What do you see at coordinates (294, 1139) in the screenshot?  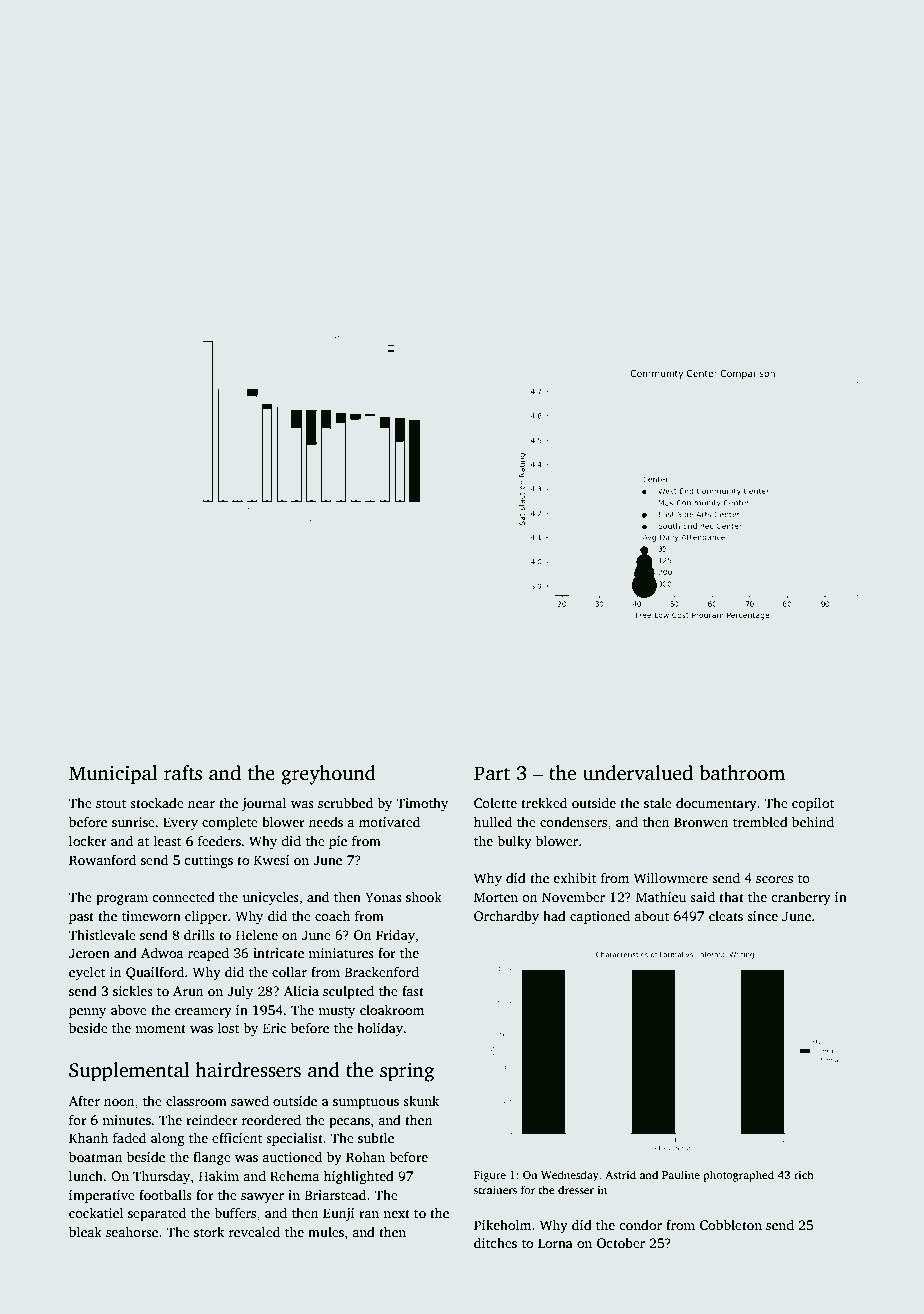 I see `specialist` at bounding box center [294, 1139].
